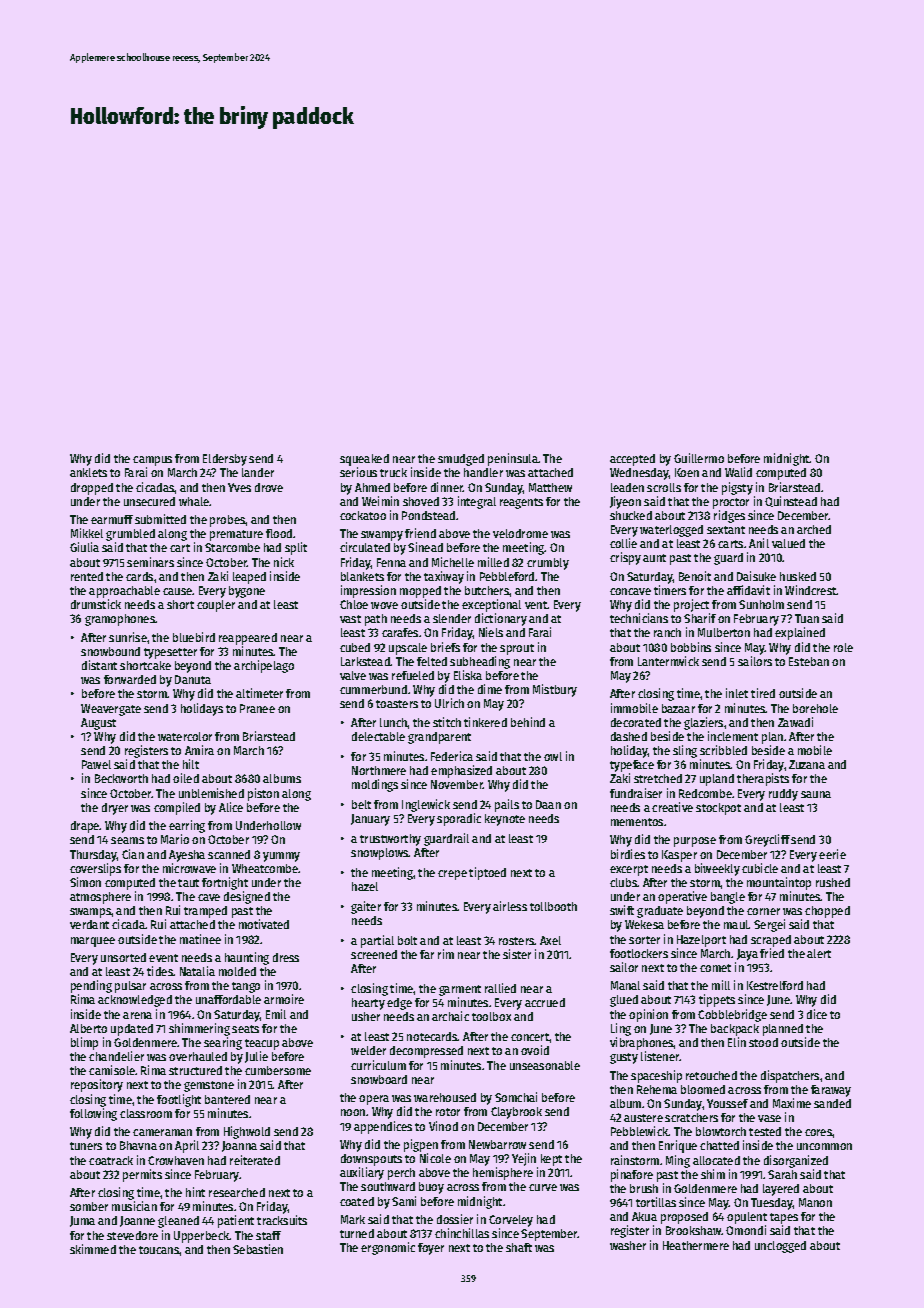 The image size is (924, 1308). Describe the element at coordinates (431, 1249) in the document. I see `foyer` at that location.
